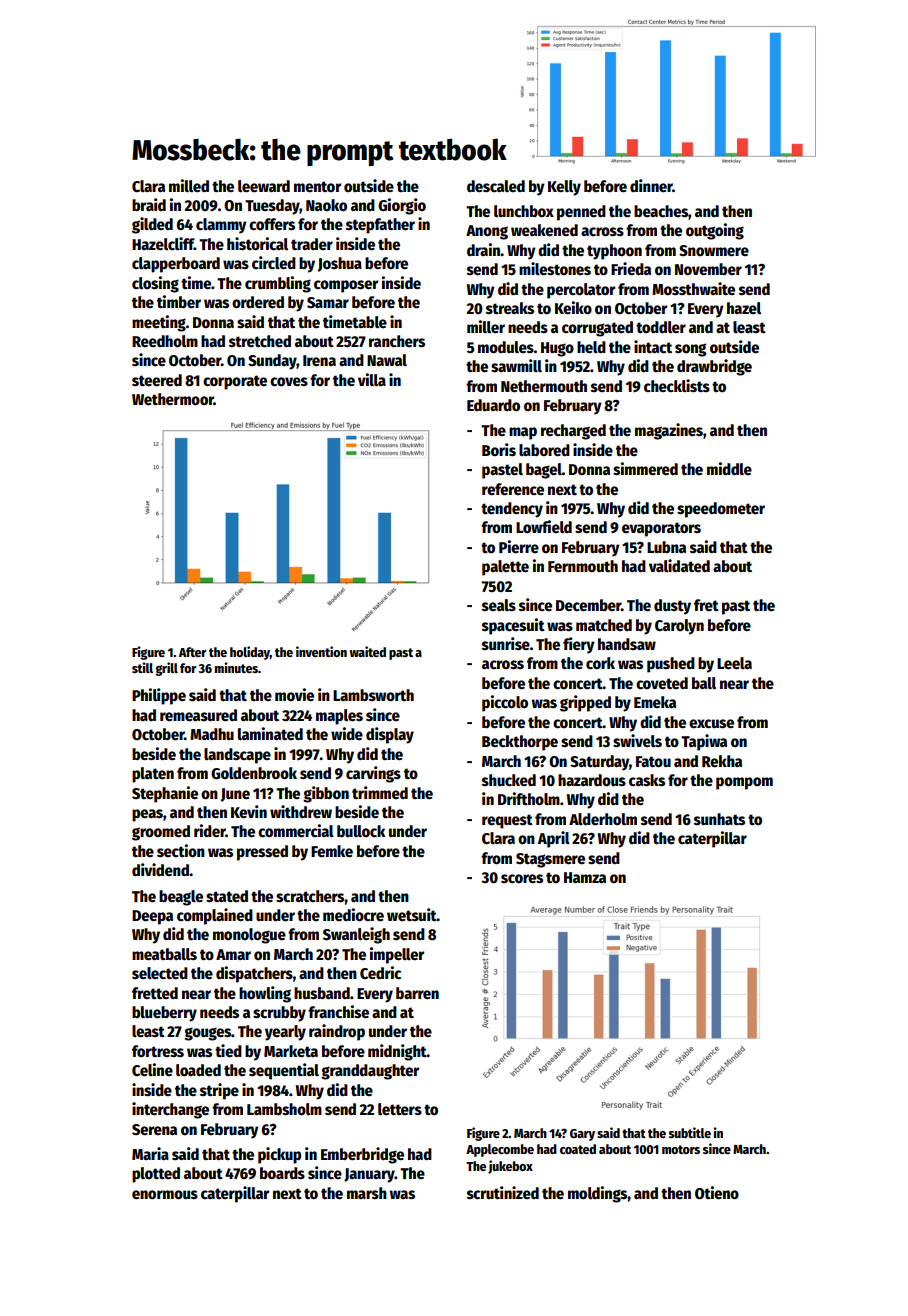  Describe the element at coordinates (417, 993) in the page. I see `barren` at that location.
